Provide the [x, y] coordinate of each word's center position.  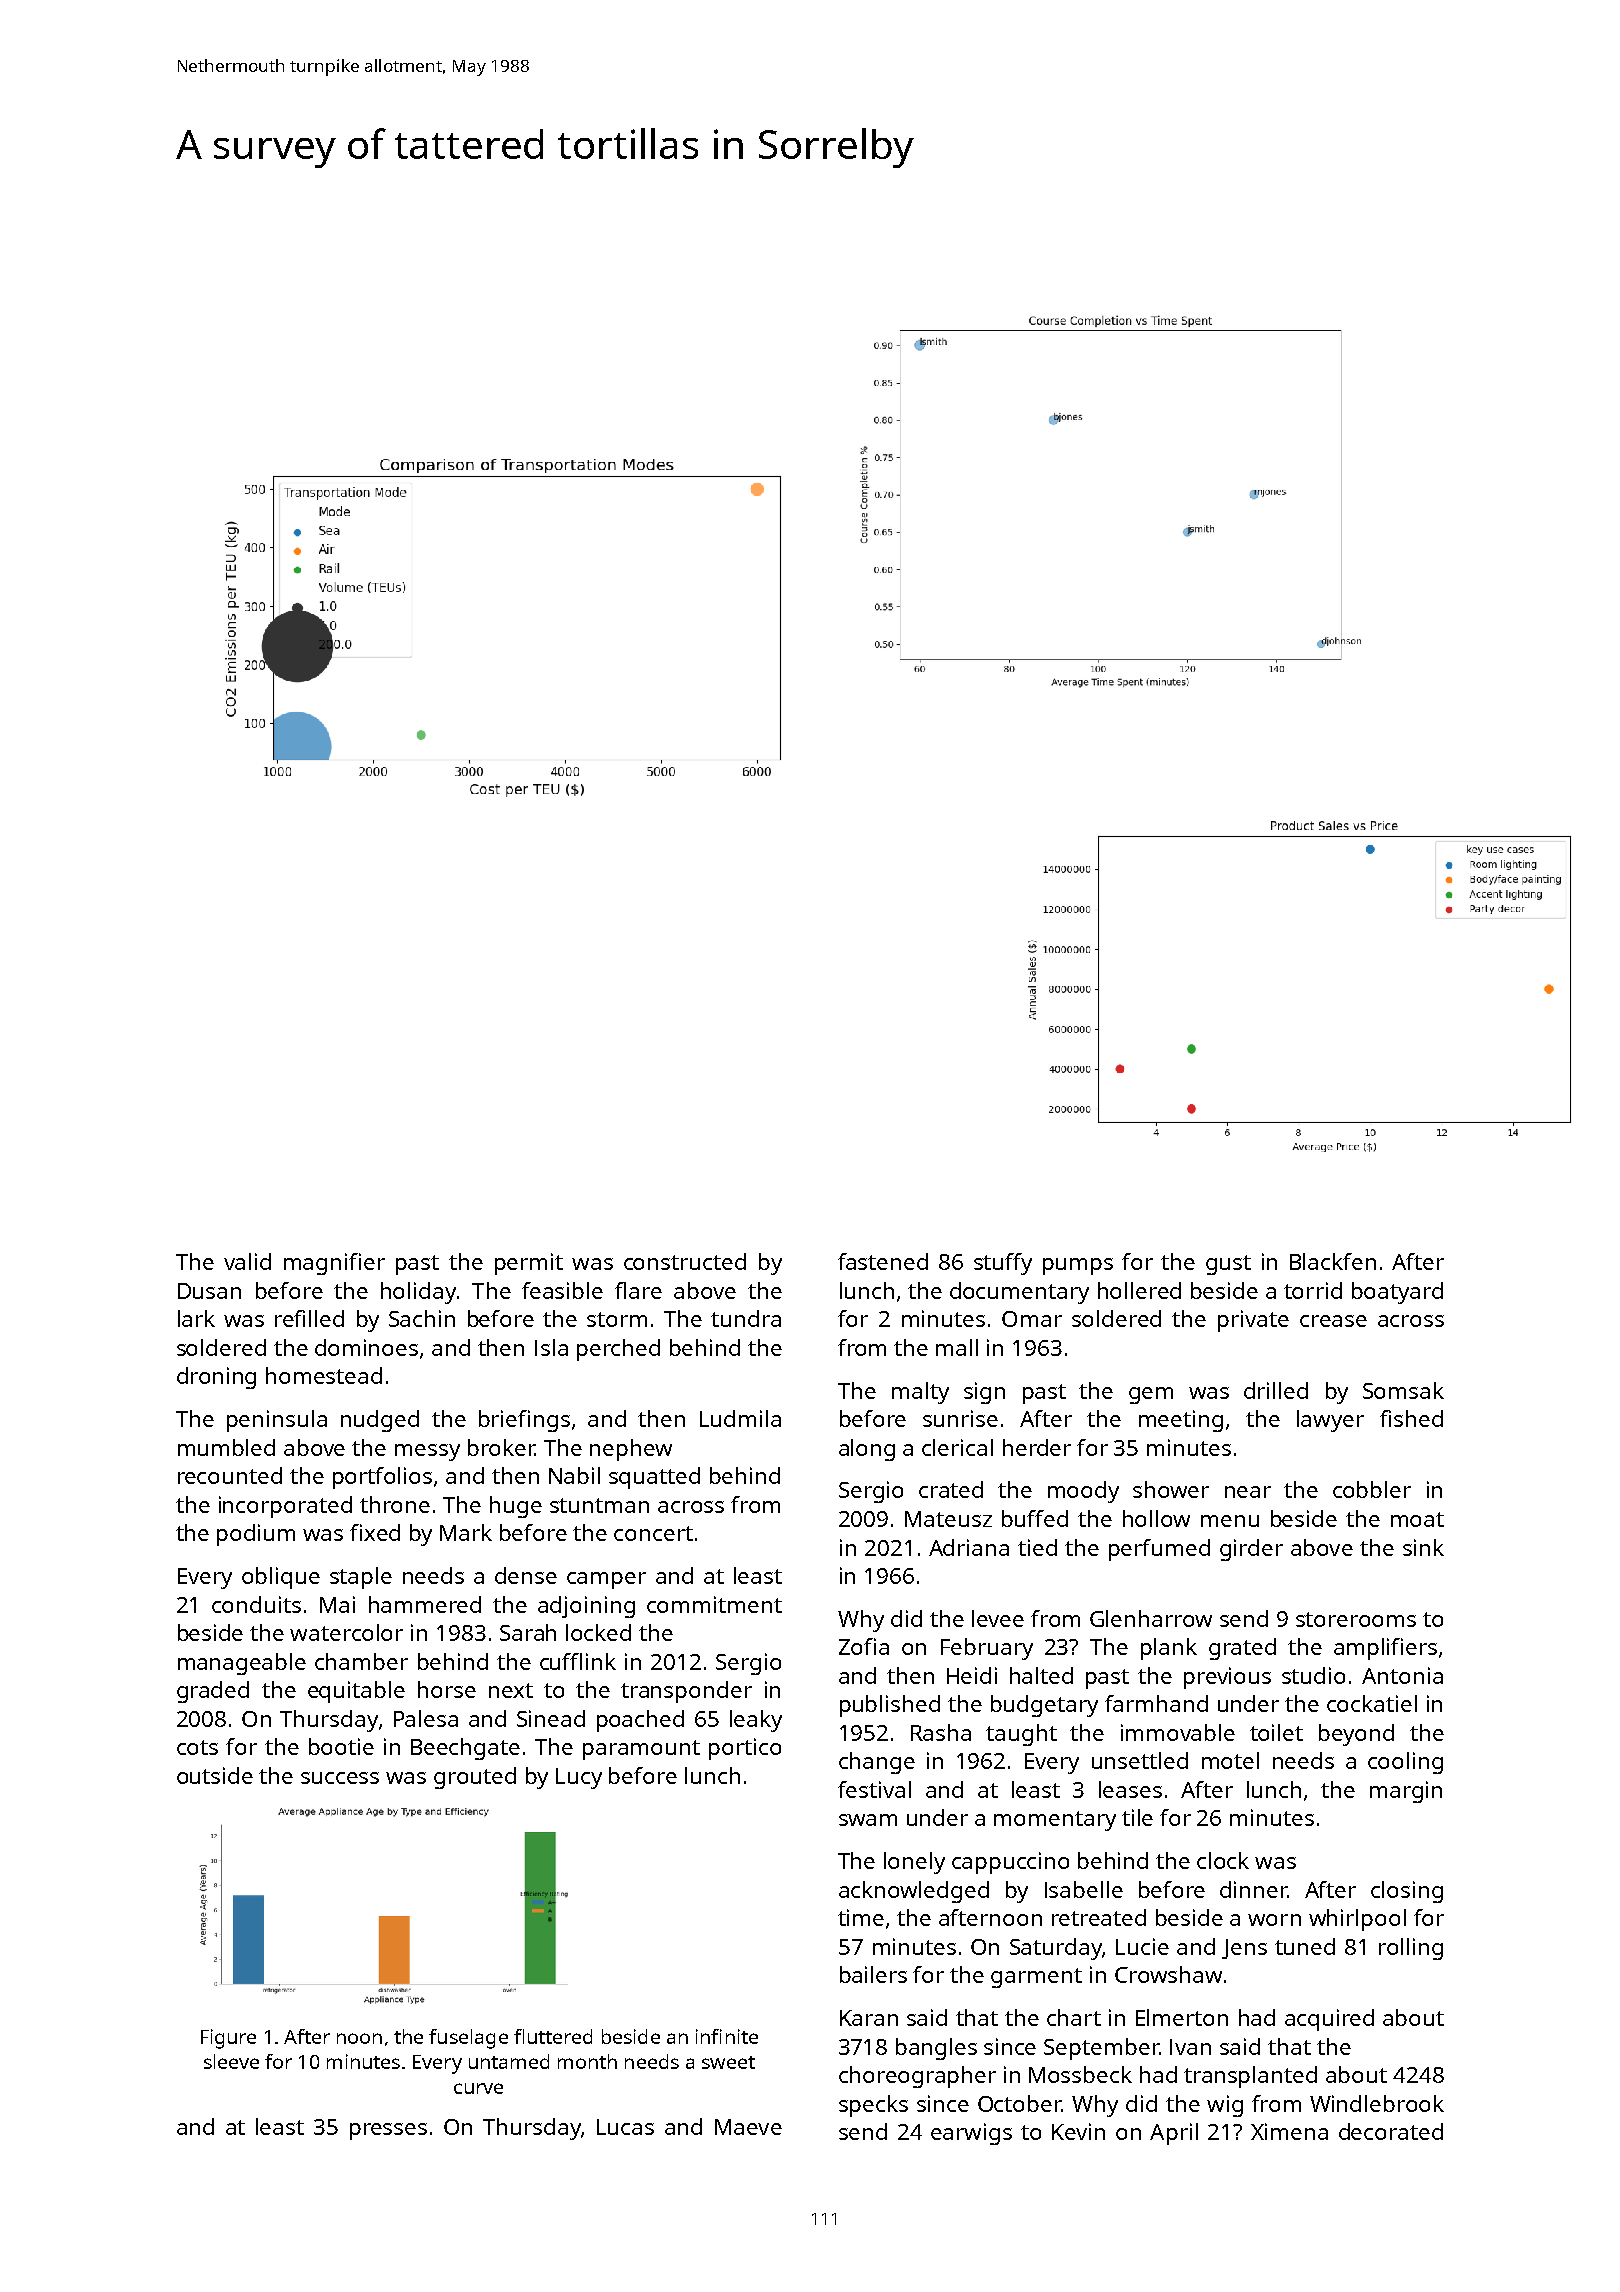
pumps [1078, 1266]
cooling [1405, 1763]
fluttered [553, 2036]
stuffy [1003, 1264]
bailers [873, 1974]
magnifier [334, 1264]
